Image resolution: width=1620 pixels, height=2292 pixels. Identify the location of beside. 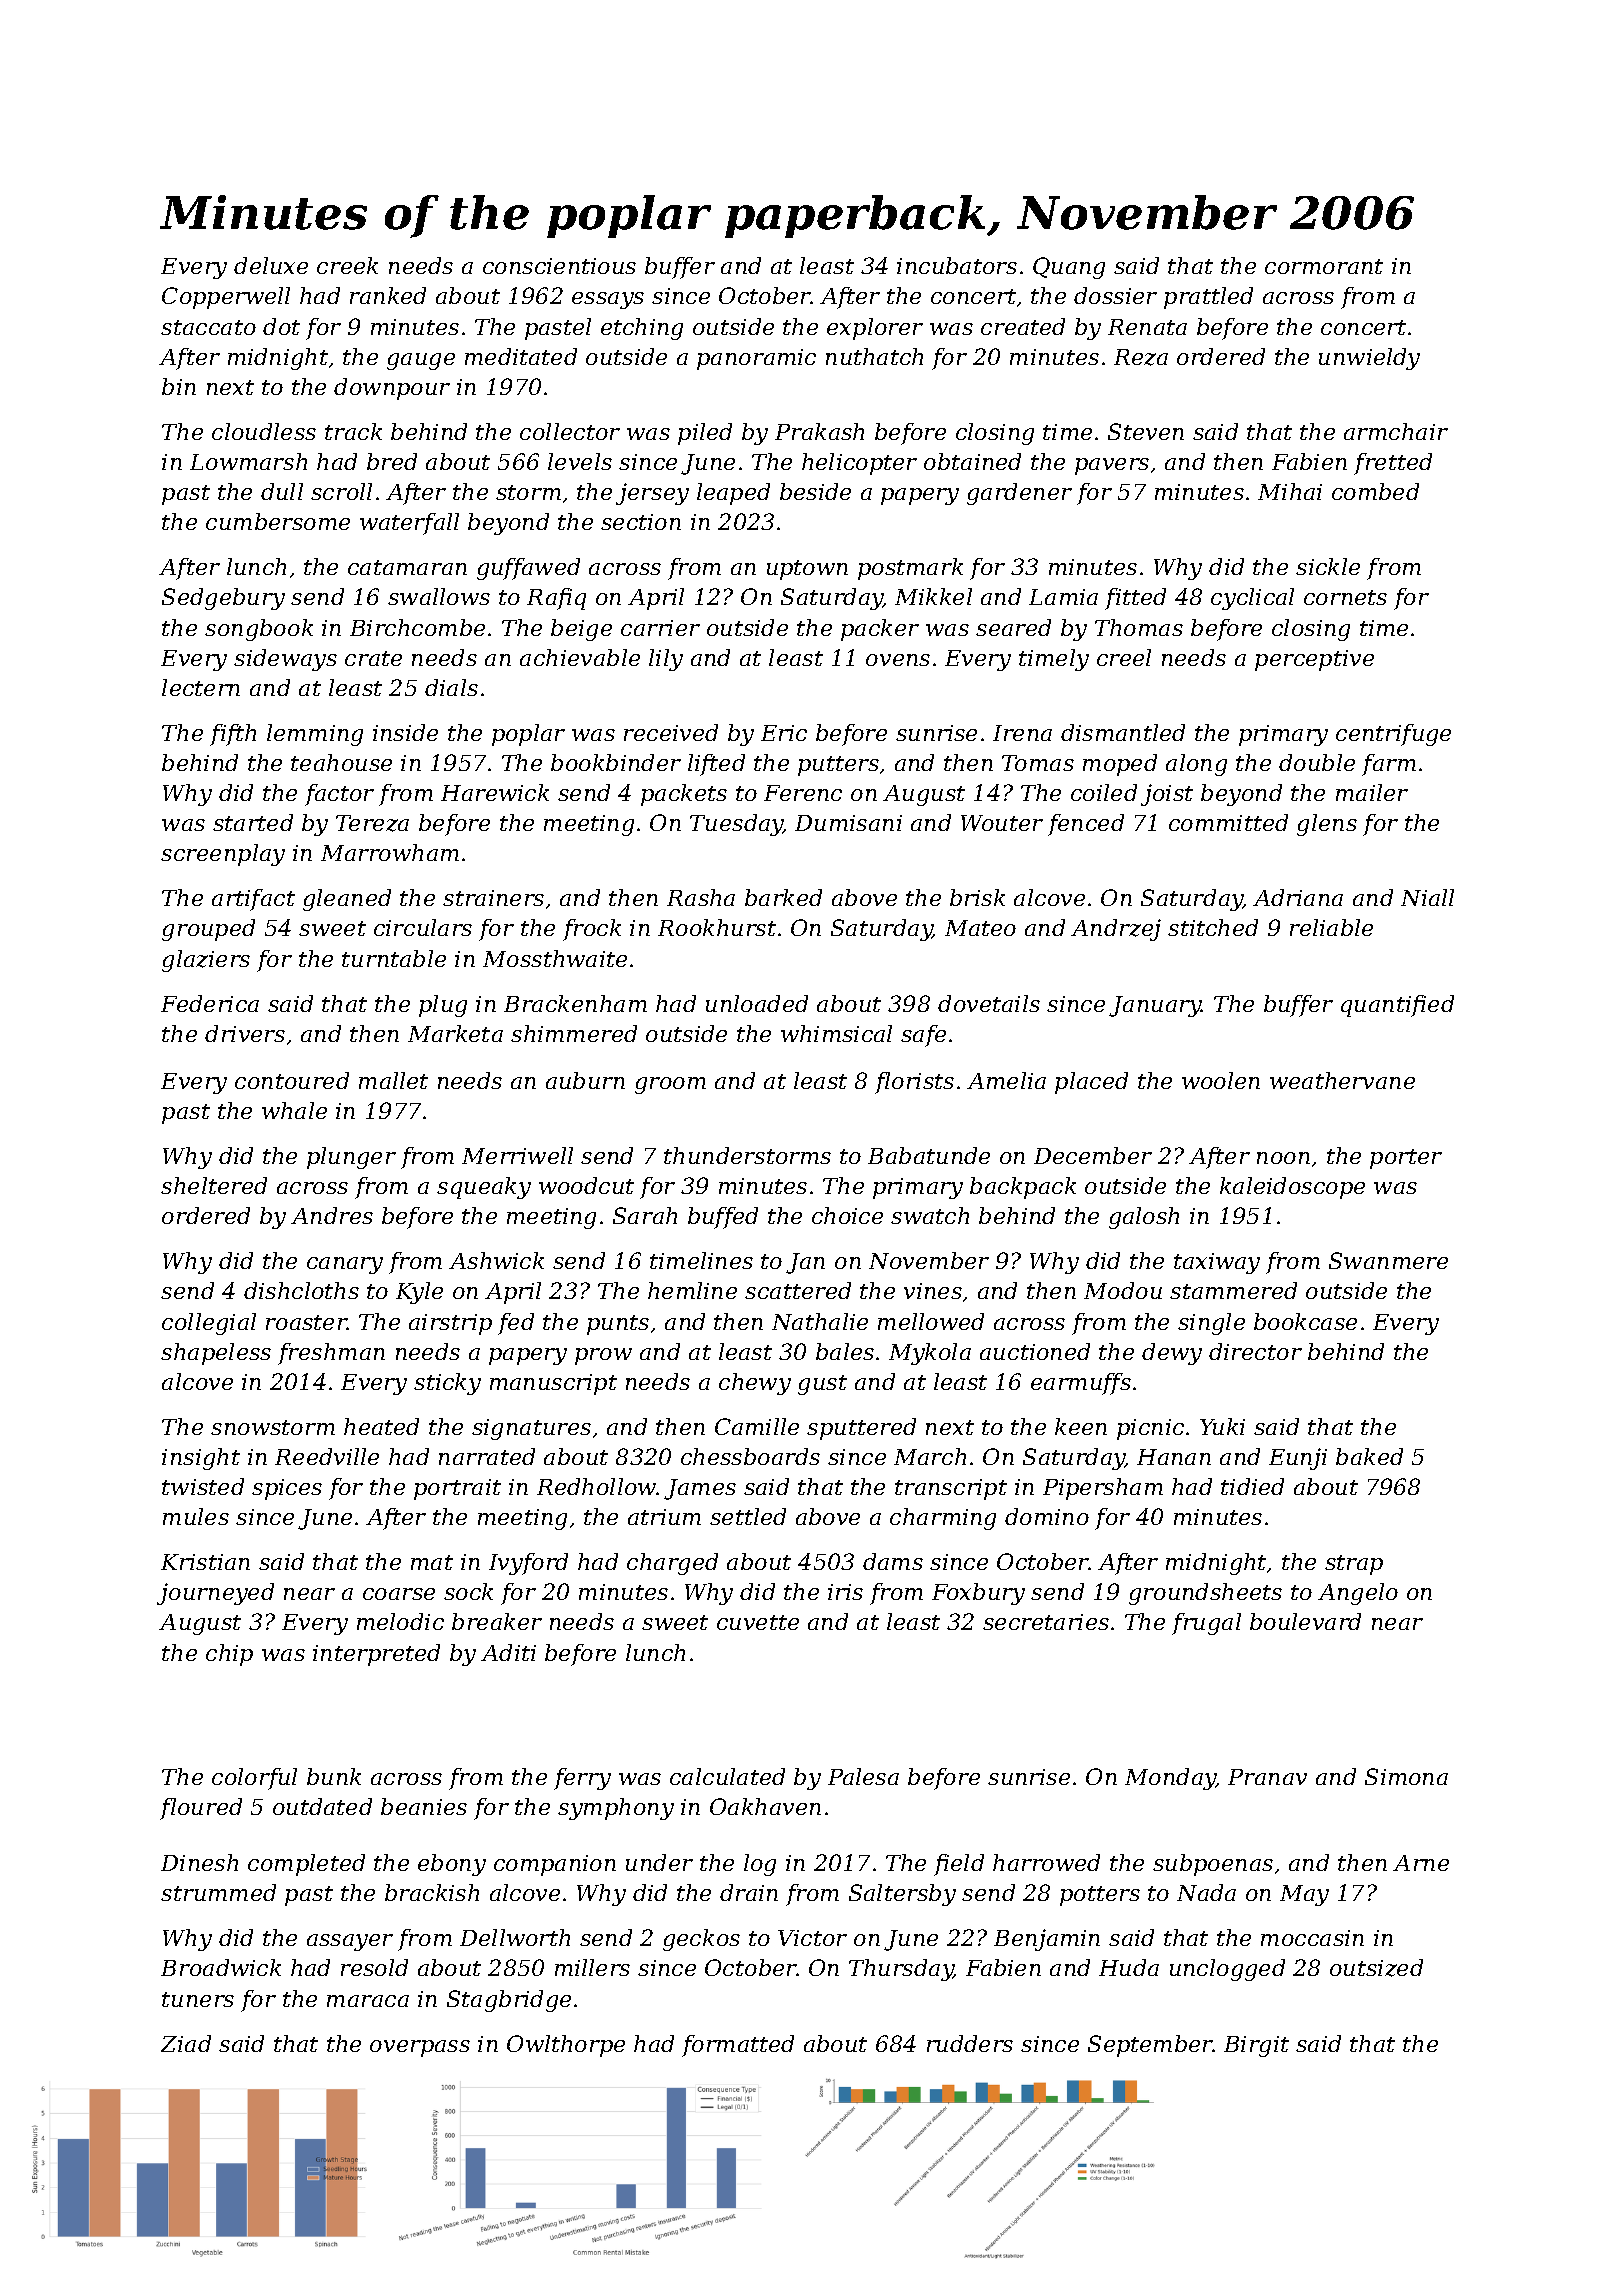
(815, 491).
